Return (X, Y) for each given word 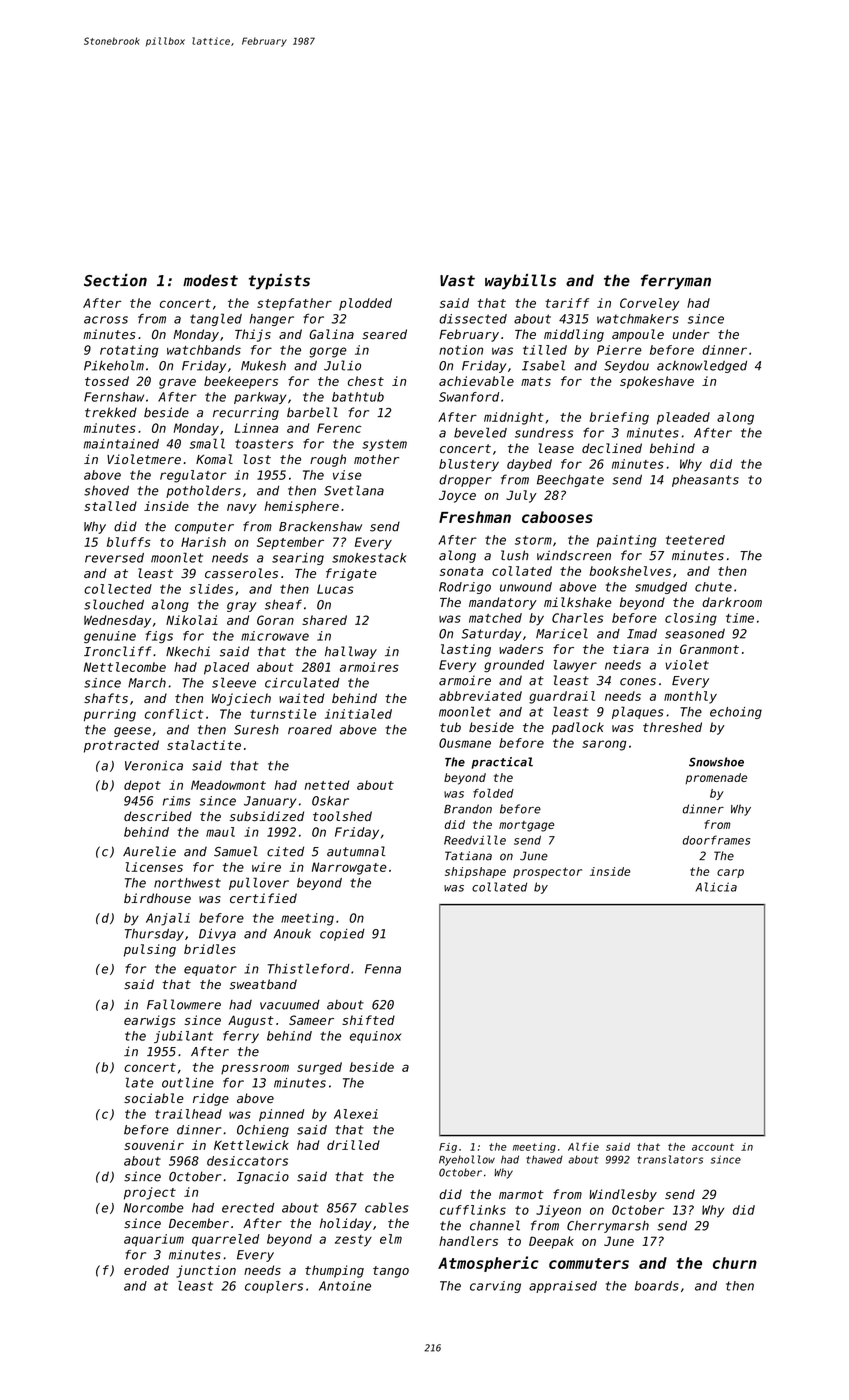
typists (279, 282)
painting (627, 541)
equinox (375, 1037)
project (150, 1193)
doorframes (716, 840)
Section (115, 280)
